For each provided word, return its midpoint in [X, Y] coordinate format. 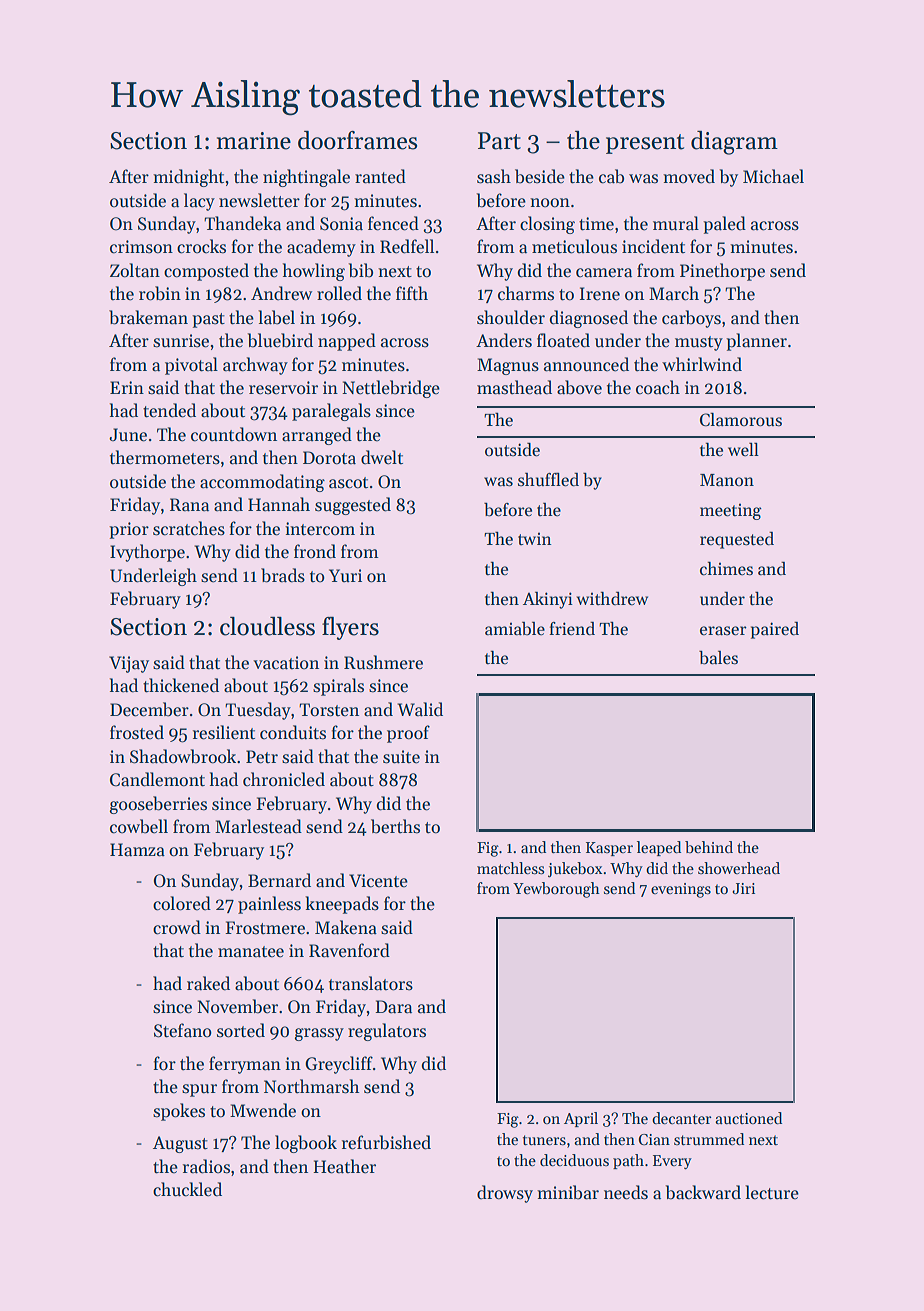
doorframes [358, 140]
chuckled [187, 1189]
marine [254, 141]
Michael [773, 176]
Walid [420, 709]
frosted [137, 732]
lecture [772, 1192]
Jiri [743, 888]
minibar [568, 1192]
